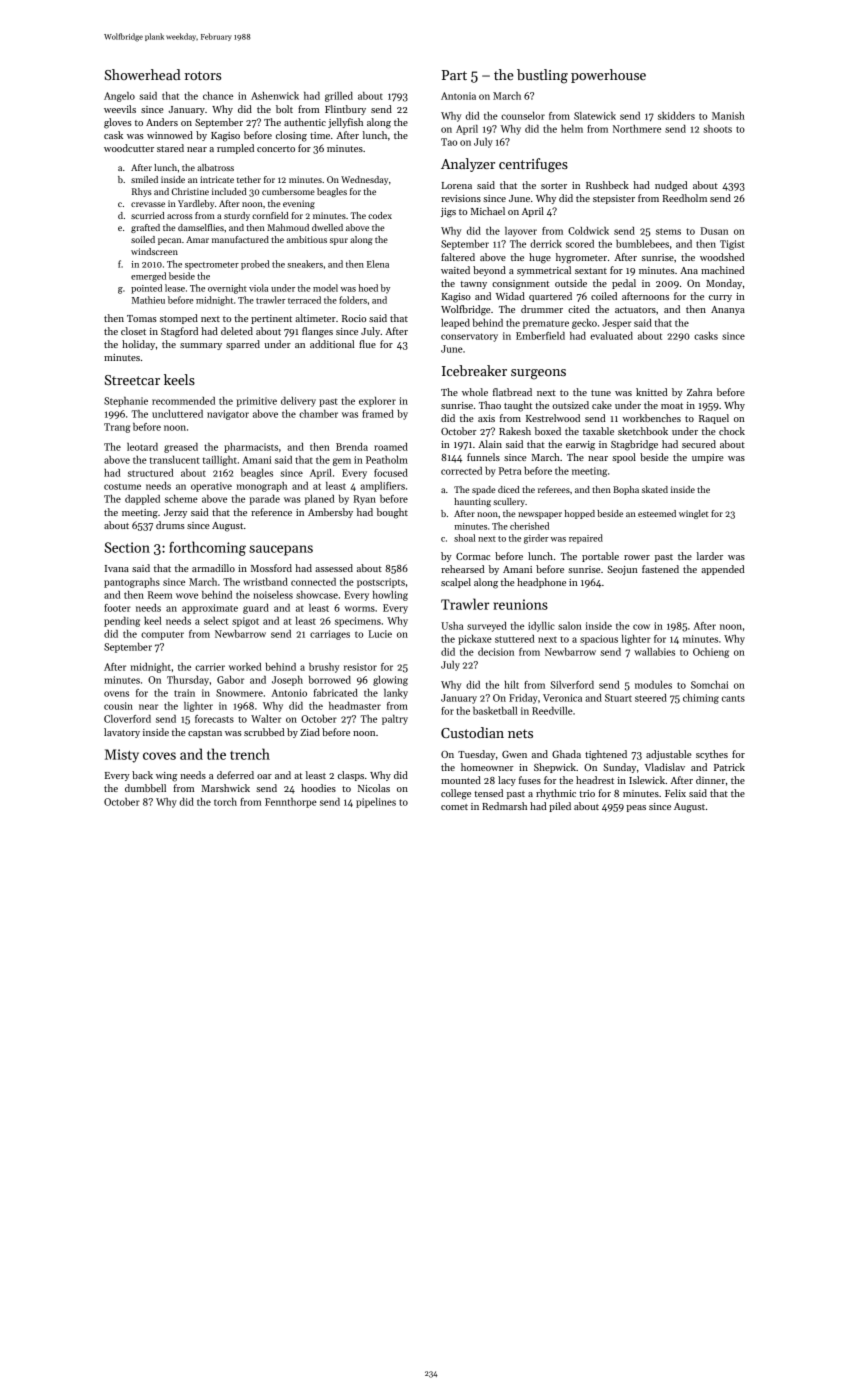 The image size is (849, 1400). Describe the element at coordinates (733, 698) in the document. I see `cants` at that location.
